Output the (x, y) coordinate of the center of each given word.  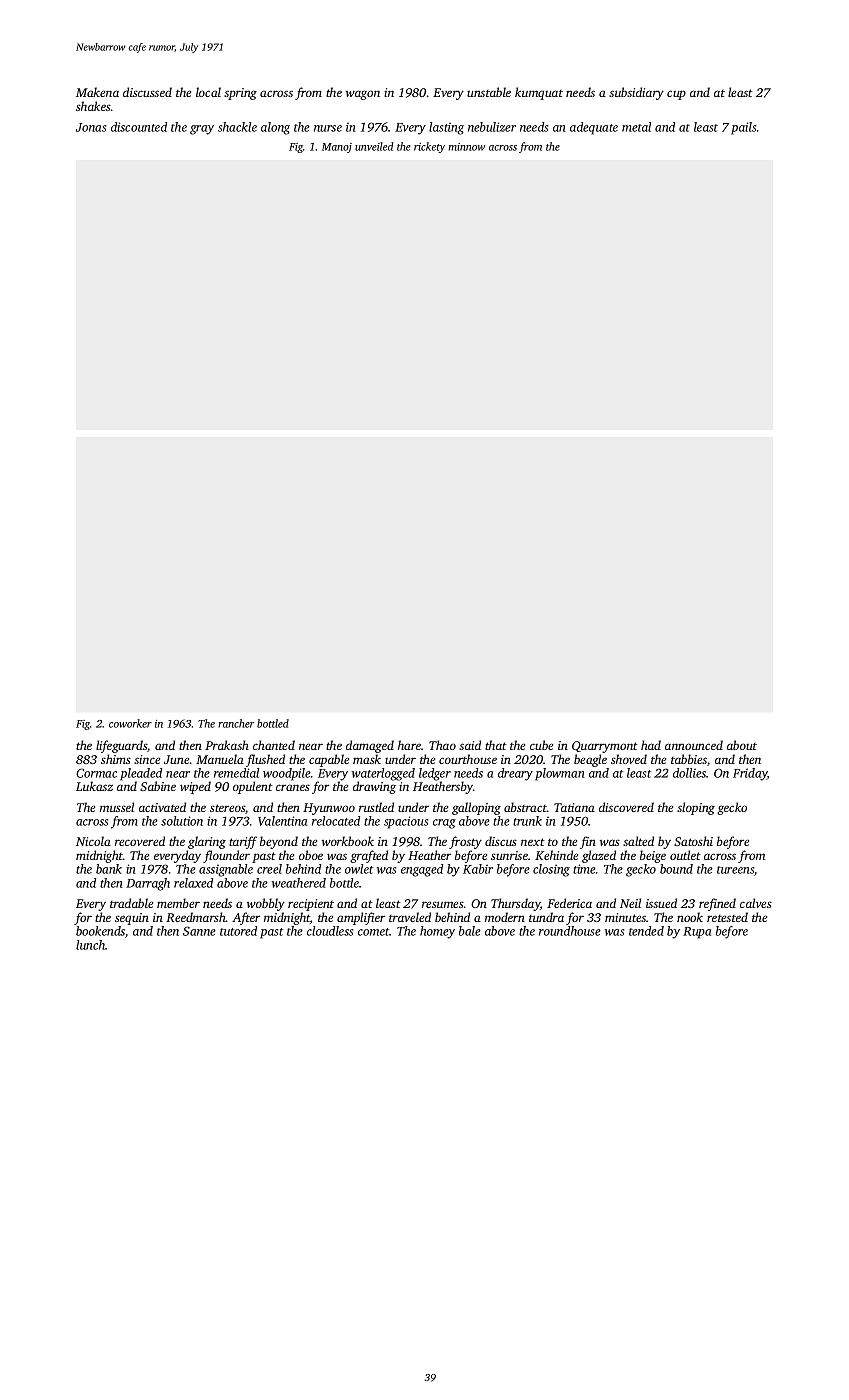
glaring (207, 842)
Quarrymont (605, 747)
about (742, 745)
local (208, 92)
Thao (442, 745)
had (651, 745)
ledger (435, 774)
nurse (328, 128)
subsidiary (636, 93)
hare (409, 745)
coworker (130, 723)
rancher (236, 723)
